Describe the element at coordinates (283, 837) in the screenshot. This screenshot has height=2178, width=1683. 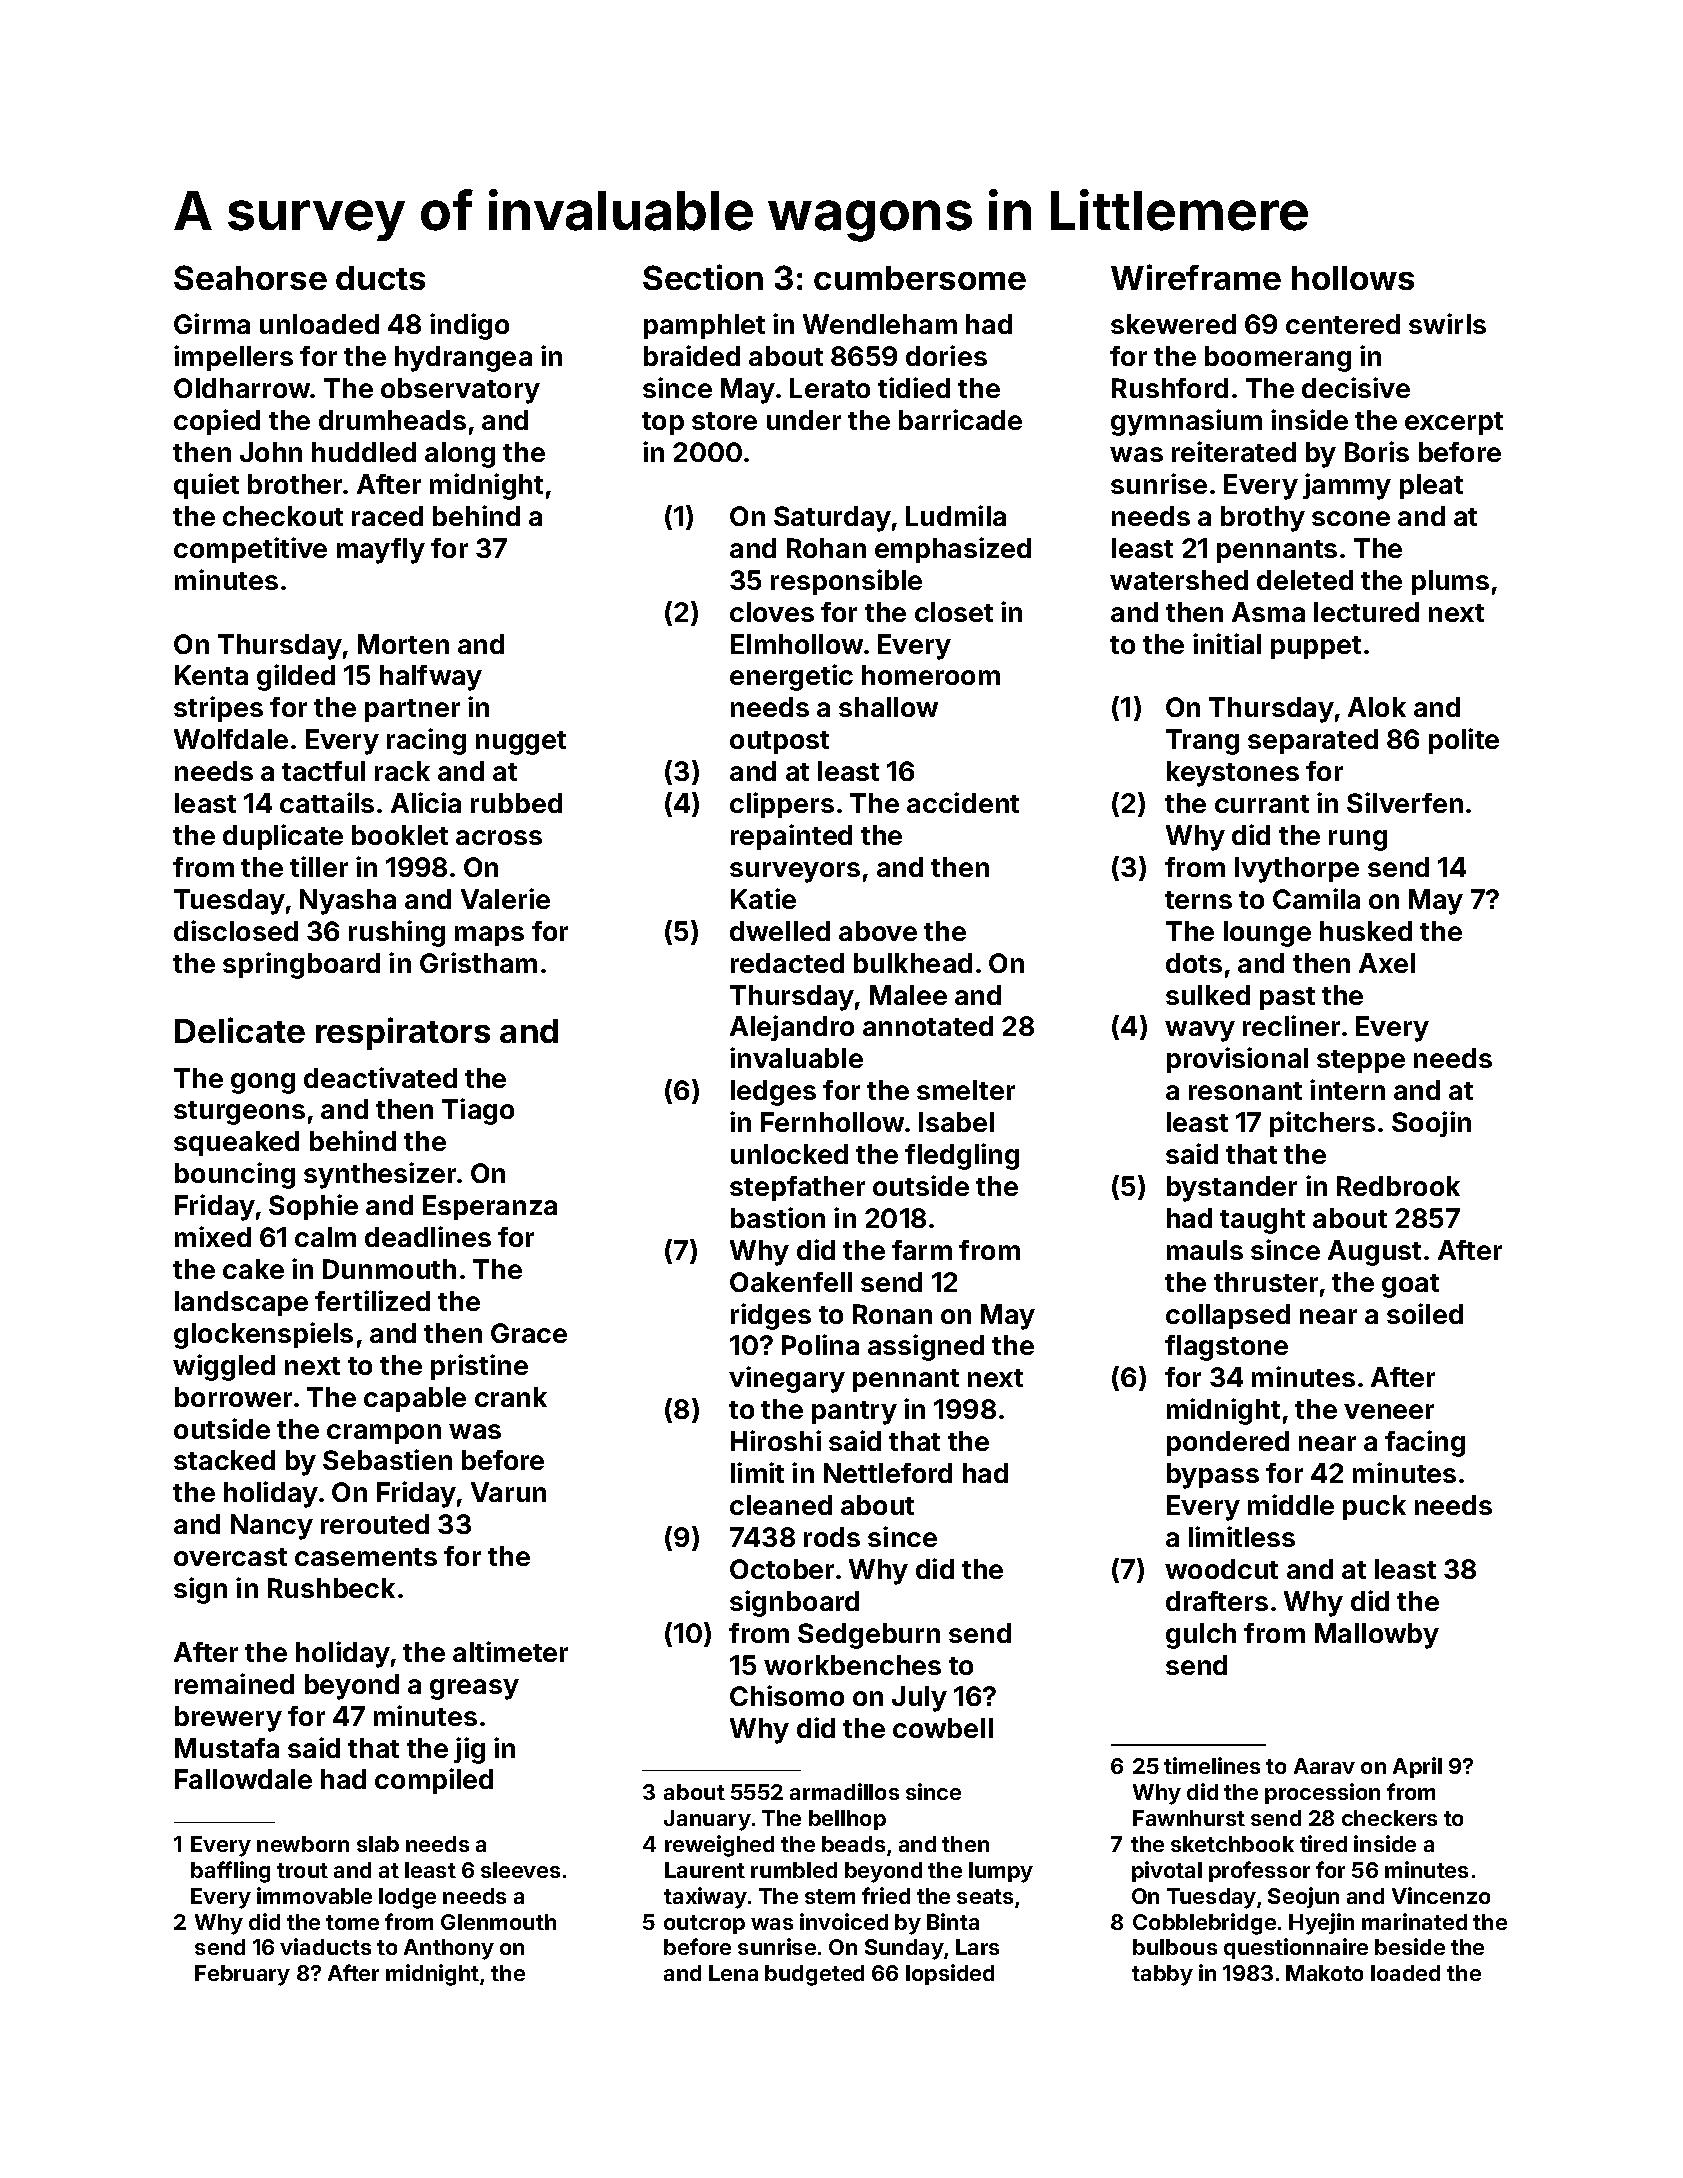
I see `duplicate` at that location.
